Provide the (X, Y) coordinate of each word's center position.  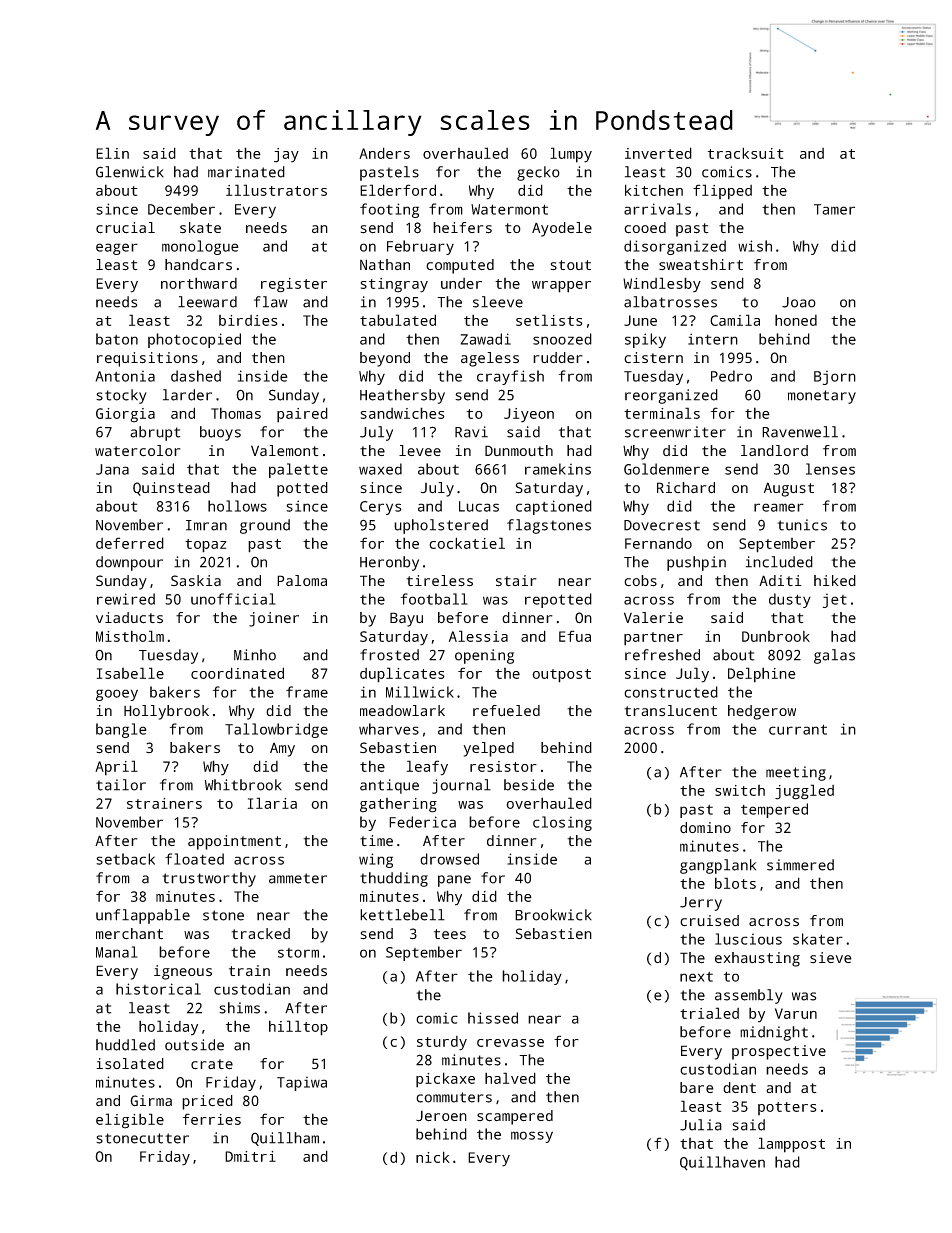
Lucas (479, 506)
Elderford (398, 190)
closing (562, 823)
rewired (126, 599)
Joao (799, 302)
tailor (121, 785)
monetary (822, 397)
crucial (125, 228)
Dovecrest (662, 525)
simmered (800, 865)
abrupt (155, 433)
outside (194, 1045)
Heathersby (402, 396)
